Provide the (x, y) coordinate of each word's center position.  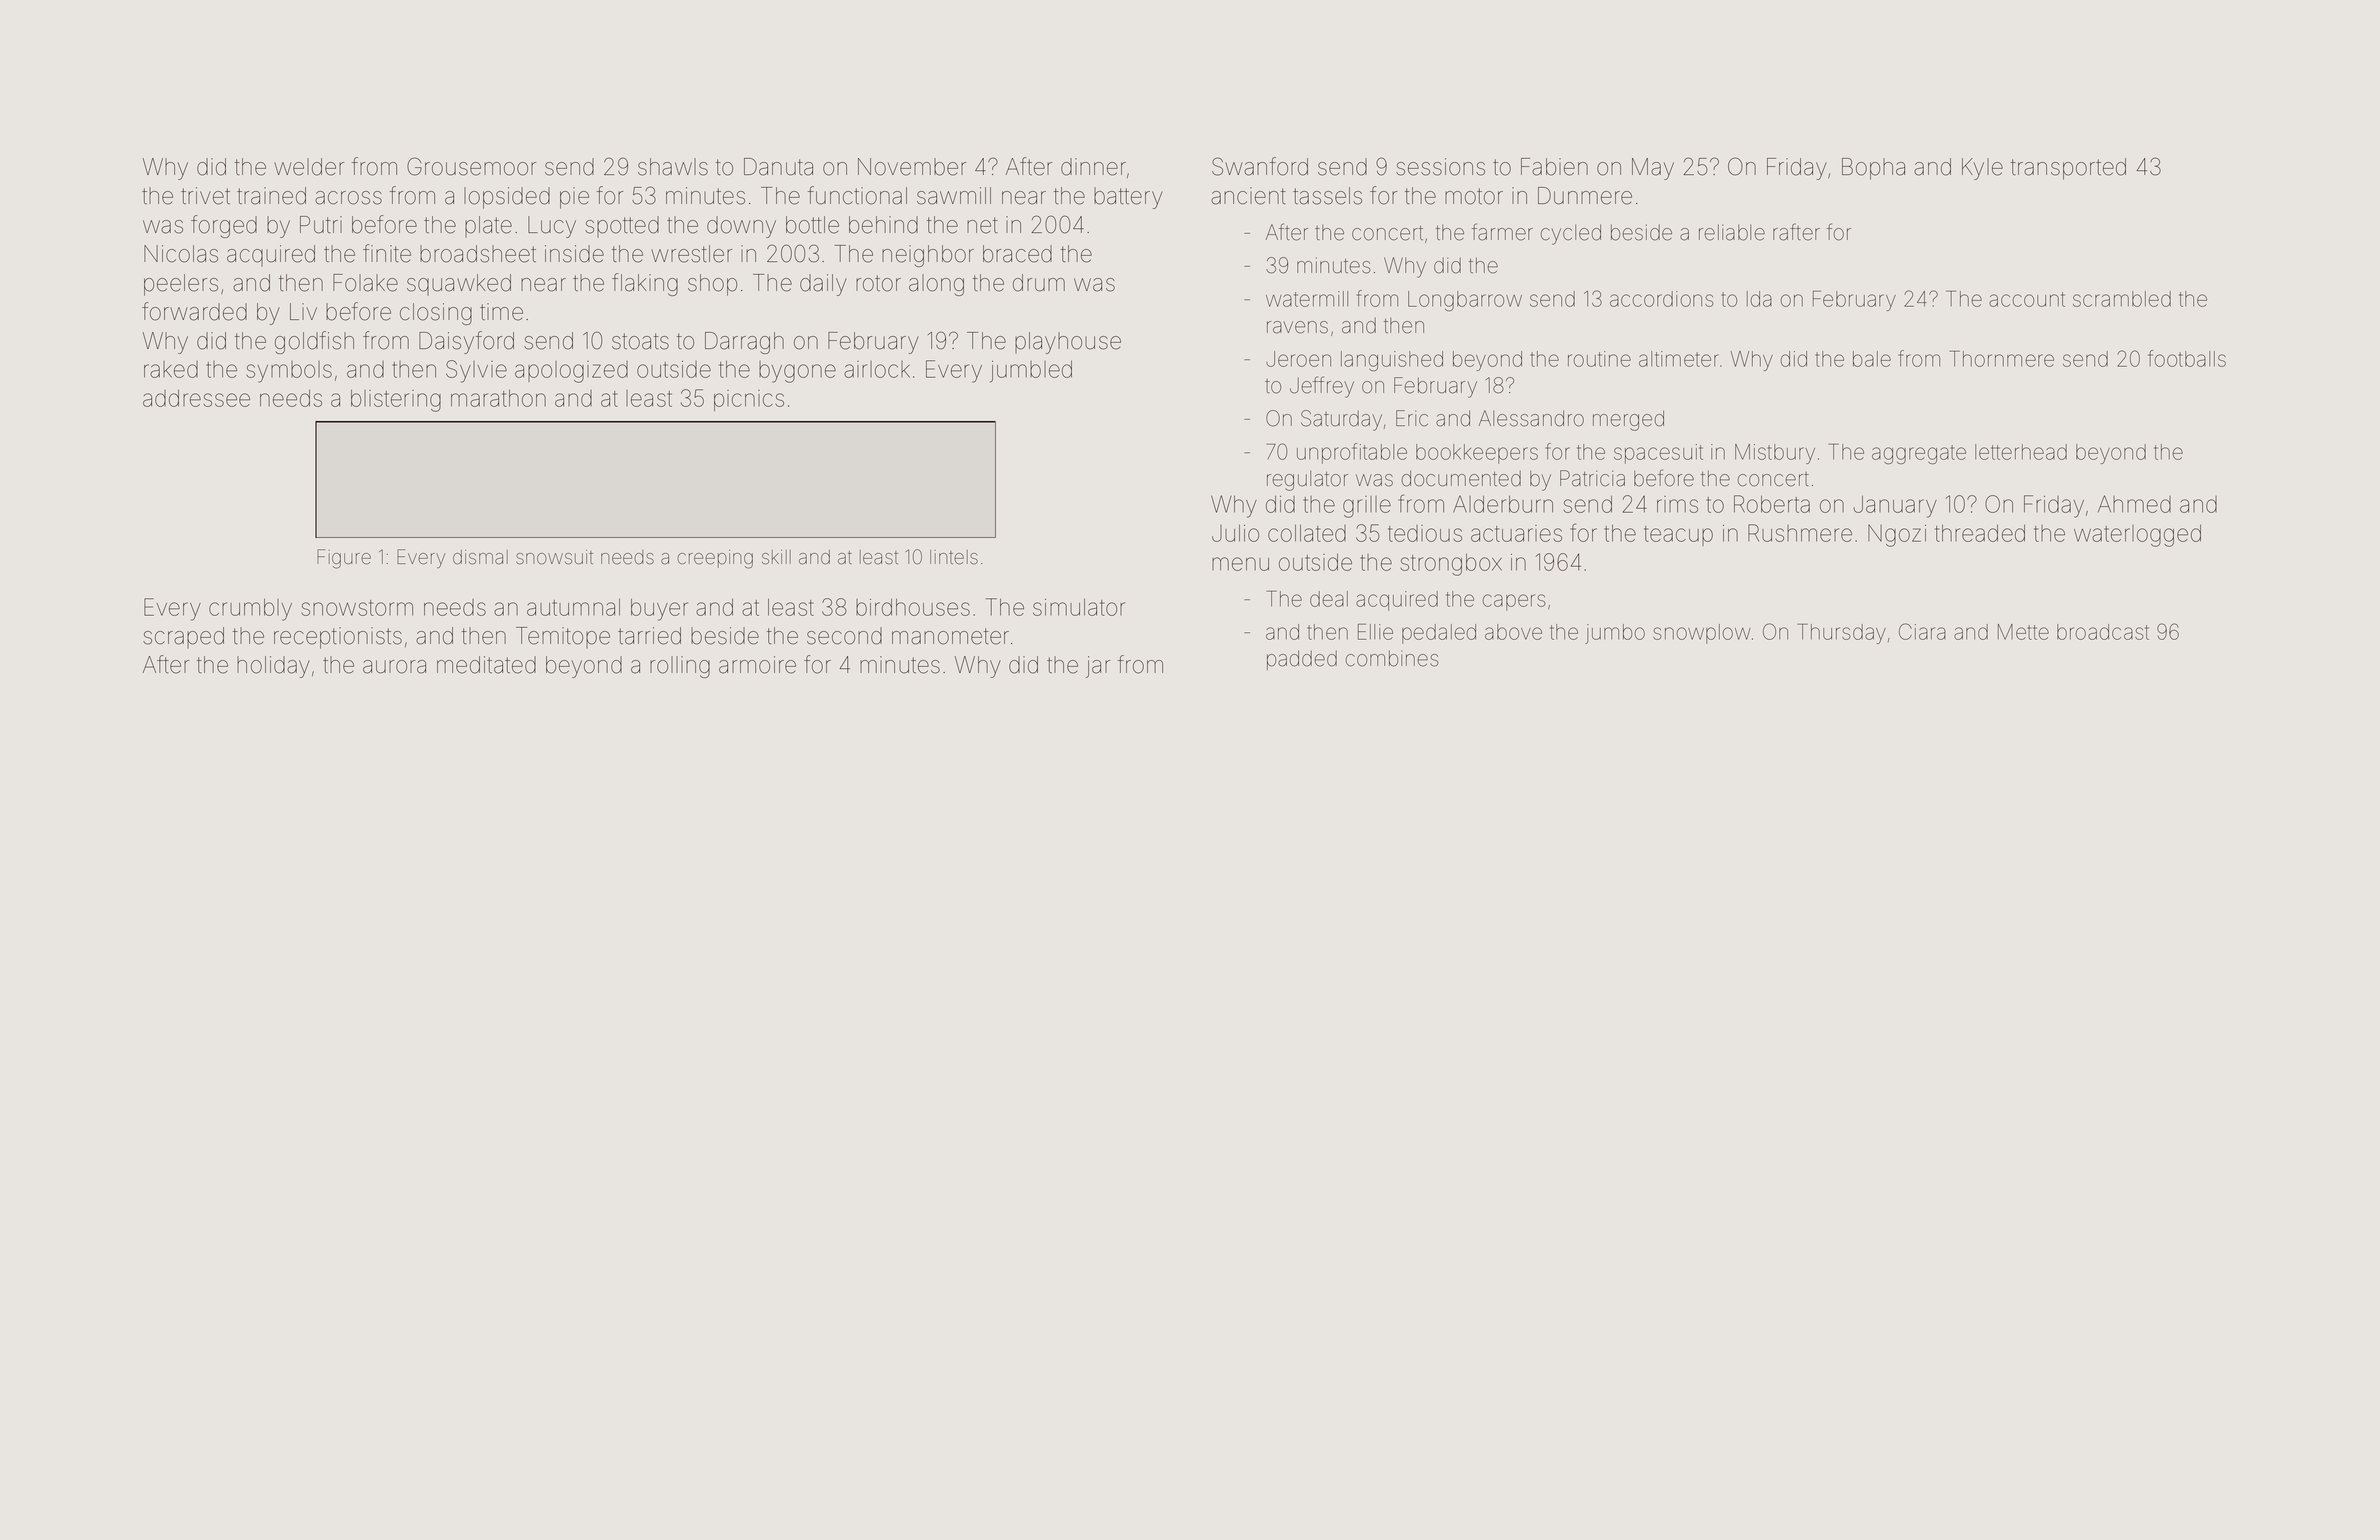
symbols (289, 372)
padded (1302, 660)
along (936, 285)
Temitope (563, 637)
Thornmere (2002, 359)
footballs (2187, 358)
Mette (2023, 632)
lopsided (507, 198)
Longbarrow (1465, 301)
